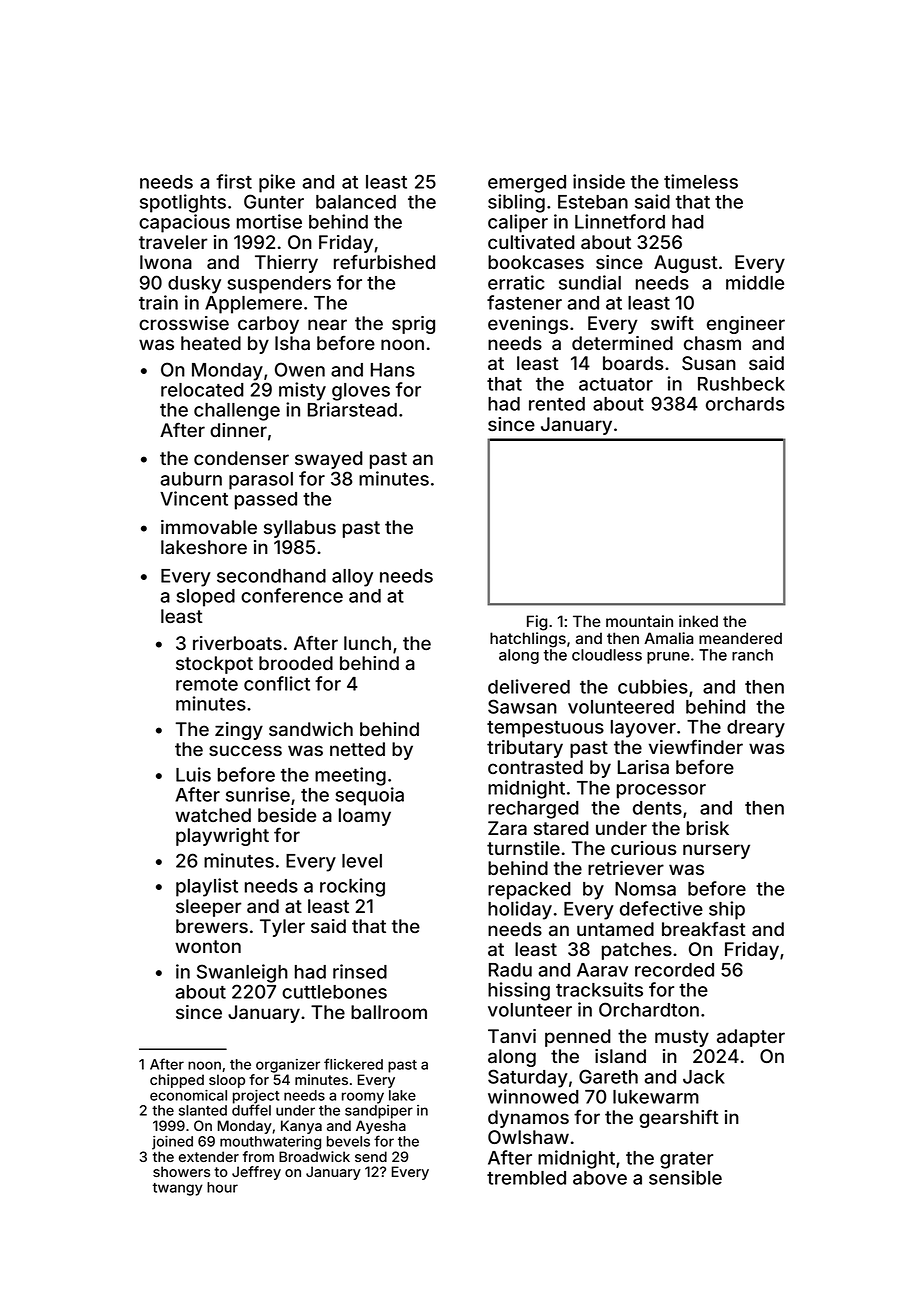 This image has width=924, height=1311. I want to click on swayed, so click(329, 460).
